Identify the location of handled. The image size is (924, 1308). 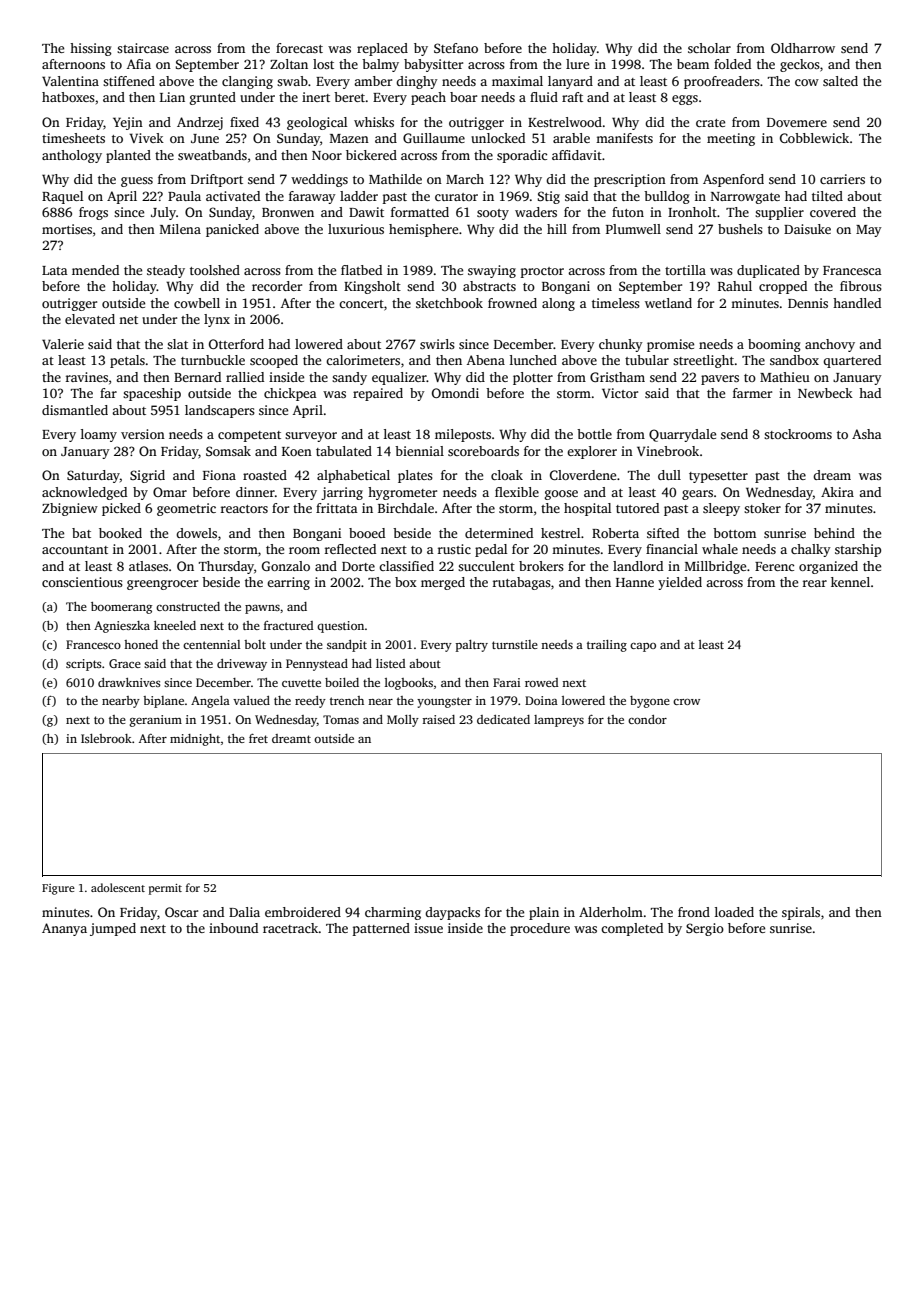
(857, 303).
